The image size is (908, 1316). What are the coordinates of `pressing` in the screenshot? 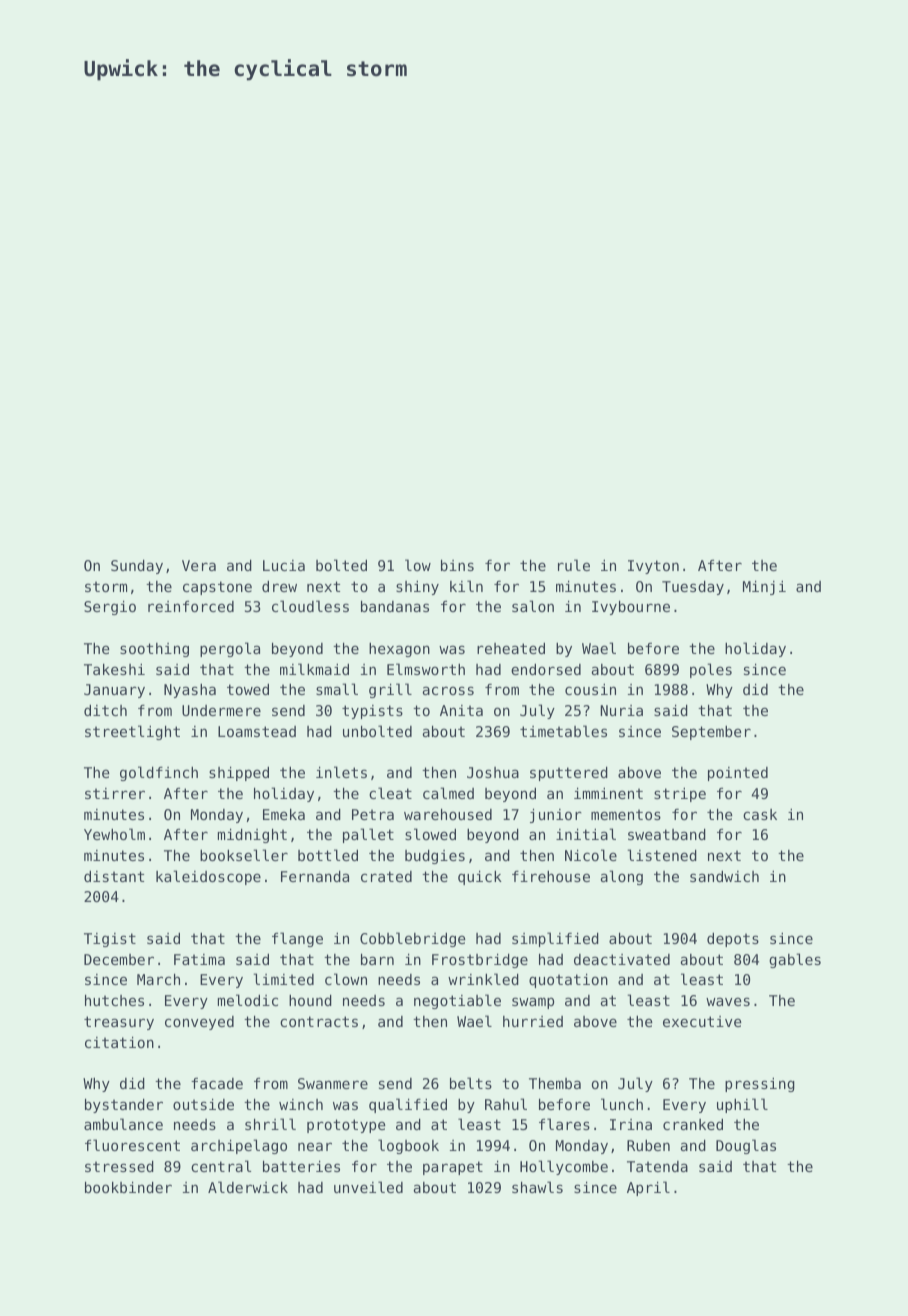 It's located at (760, 1085).
